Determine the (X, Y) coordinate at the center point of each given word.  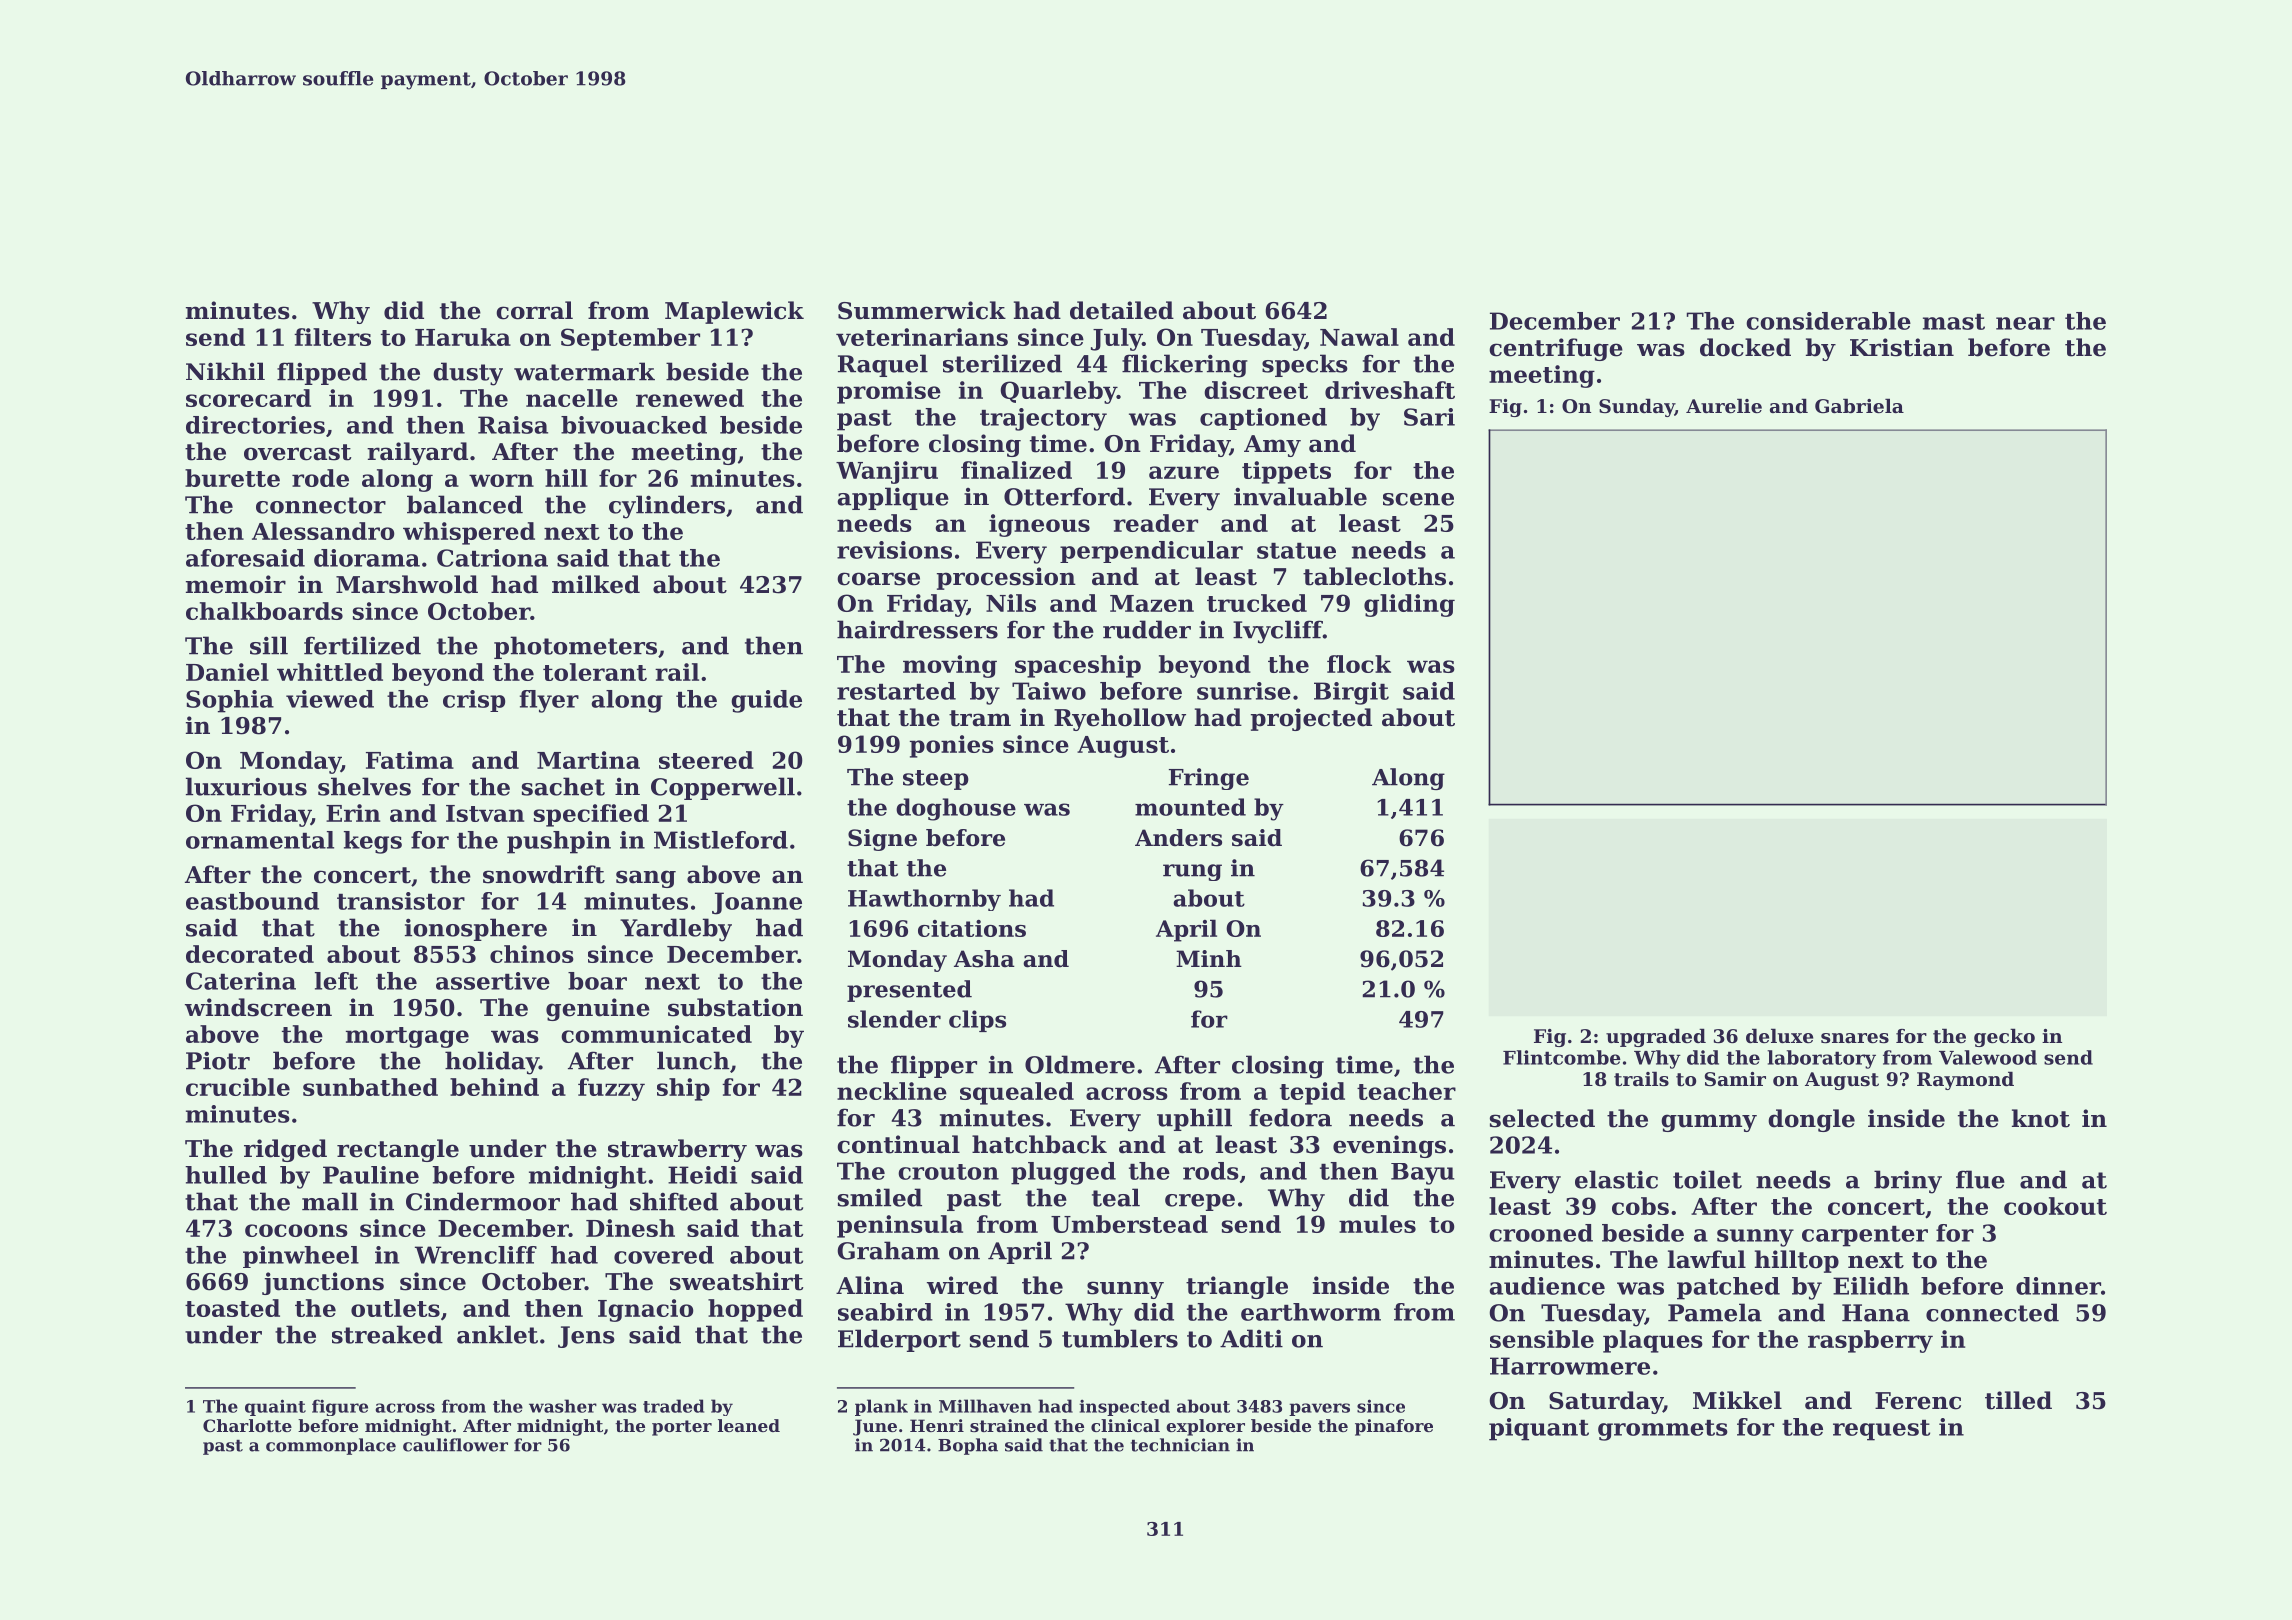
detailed (1122, 310)
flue (1980, 1179)
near (2025, 323)
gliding (1409, 605)
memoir (236, 584)
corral (534, 310)
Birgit (1351, 693)
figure (340, 1407)
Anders (1178, 838)
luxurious (246, 786)
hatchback (1039, 1144)
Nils (1011, 603)
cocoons (296, 1230)
